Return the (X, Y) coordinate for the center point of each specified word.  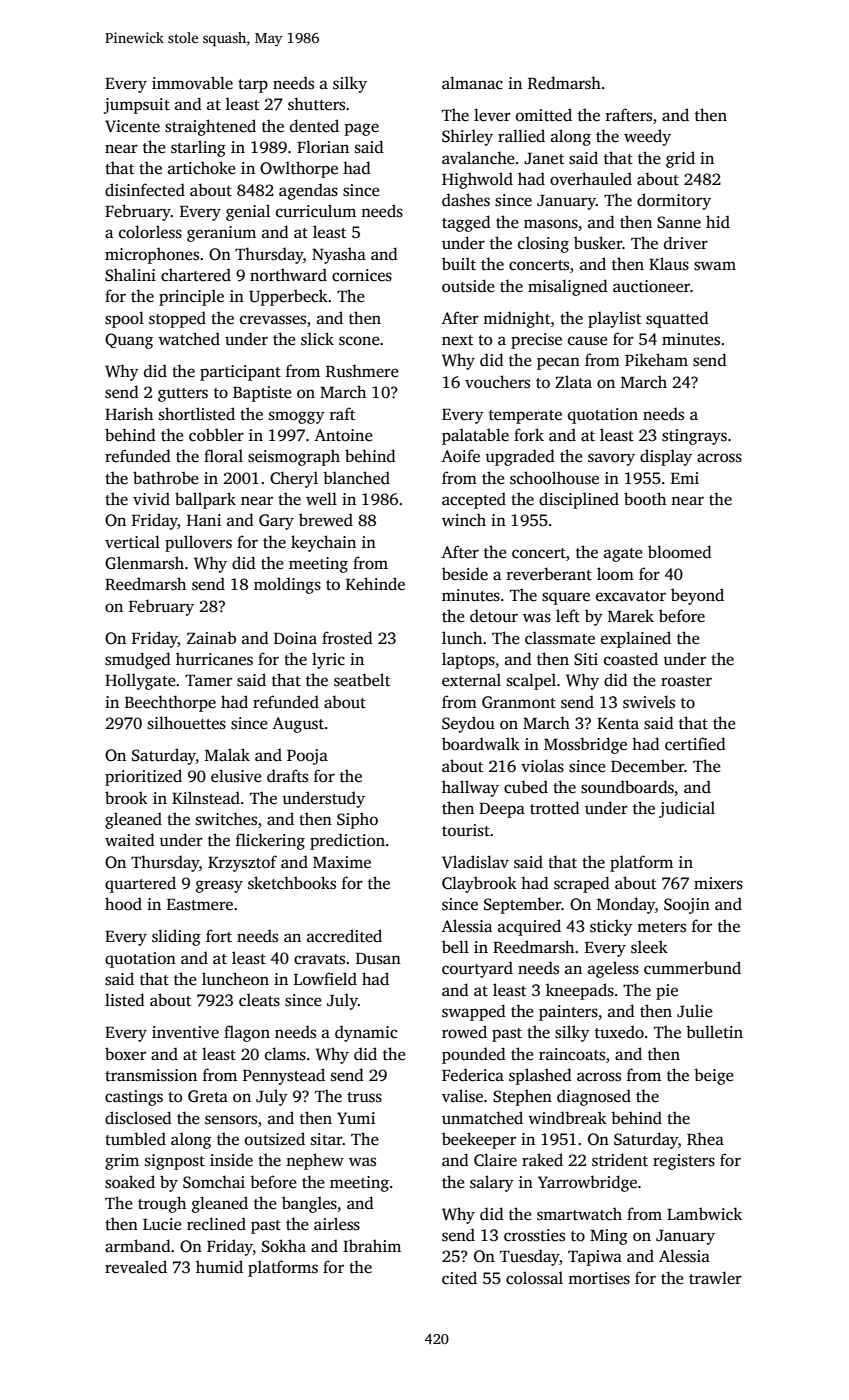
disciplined (579, 500)
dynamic (366, 1033)
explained (636, 639)
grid (680, 159)
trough (162, 1204)
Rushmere (362, 371)
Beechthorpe (170, 703)
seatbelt (362, 680)
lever (492, 115)
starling (198, 148)
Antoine (343, 435)
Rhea (705, 1139)
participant (240, 373)
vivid (151, 499)
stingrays (694, 437)
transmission (151, 1075)
